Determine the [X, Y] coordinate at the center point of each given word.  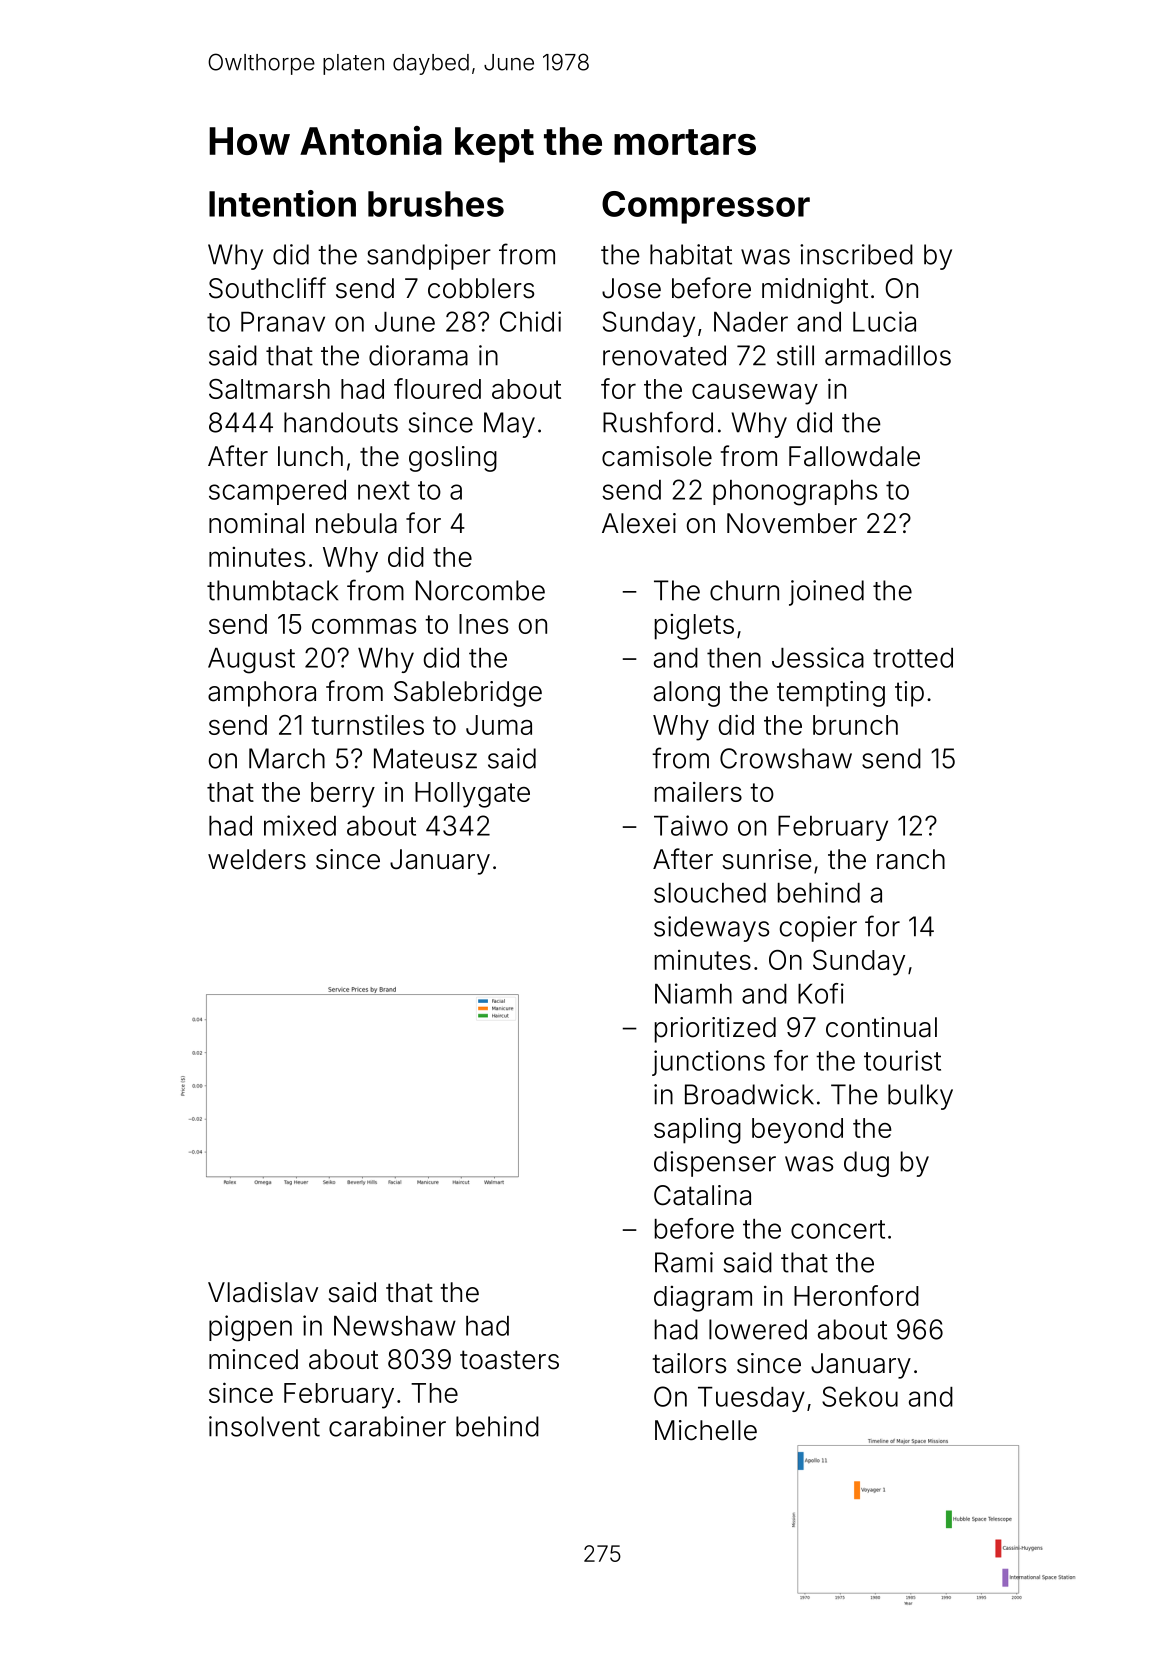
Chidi [530, 321]
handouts [341, 422]
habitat [691, 254]
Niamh [693, 993]
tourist [902, 1060]
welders [257, 859]
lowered [758, 1329]
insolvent [264, 1426]
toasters [509, 1360]
